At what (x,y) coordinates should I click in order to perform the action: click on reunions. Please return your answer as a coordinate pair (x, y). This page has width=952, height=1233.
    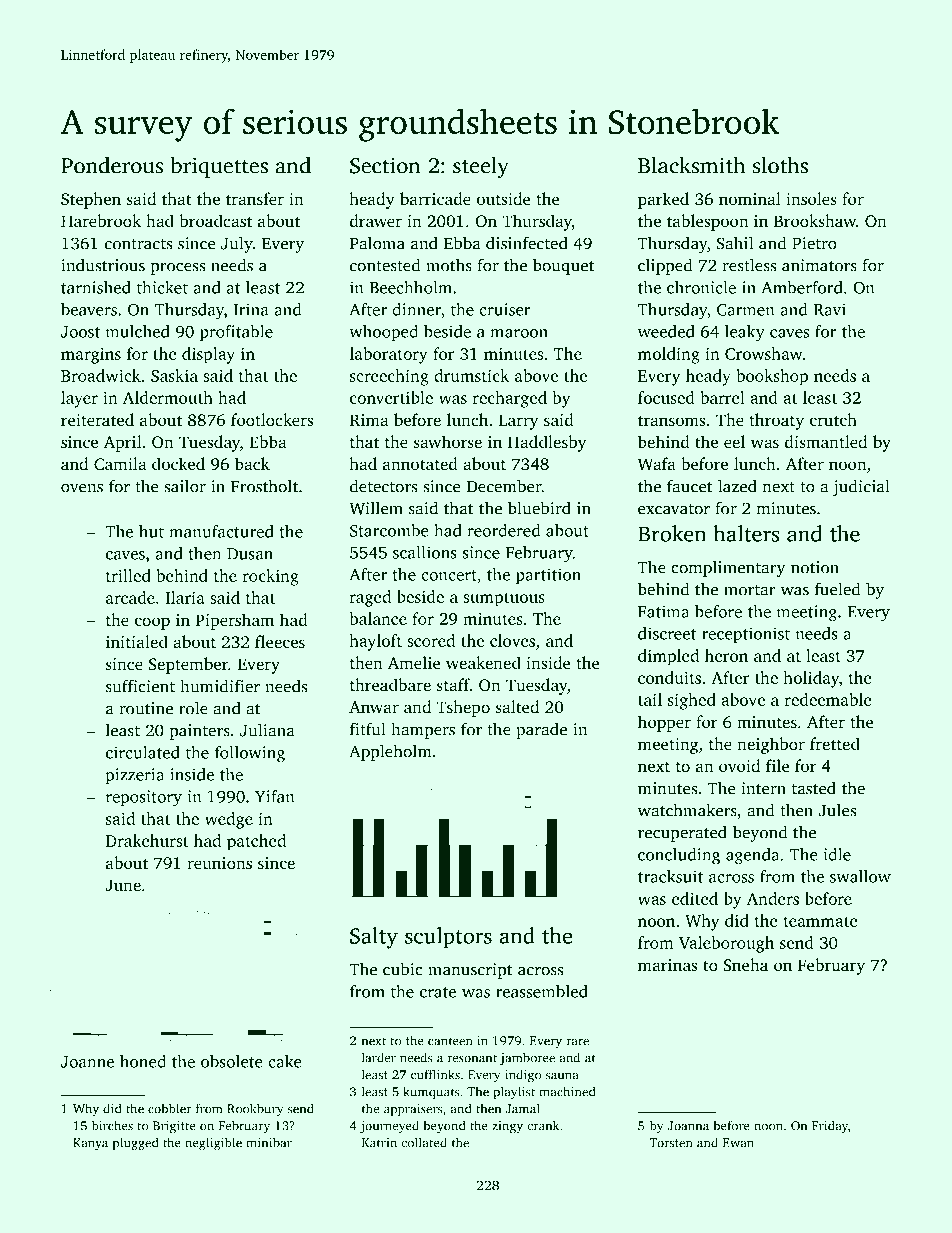
    Looking at the image, I should click on (219, 863).
